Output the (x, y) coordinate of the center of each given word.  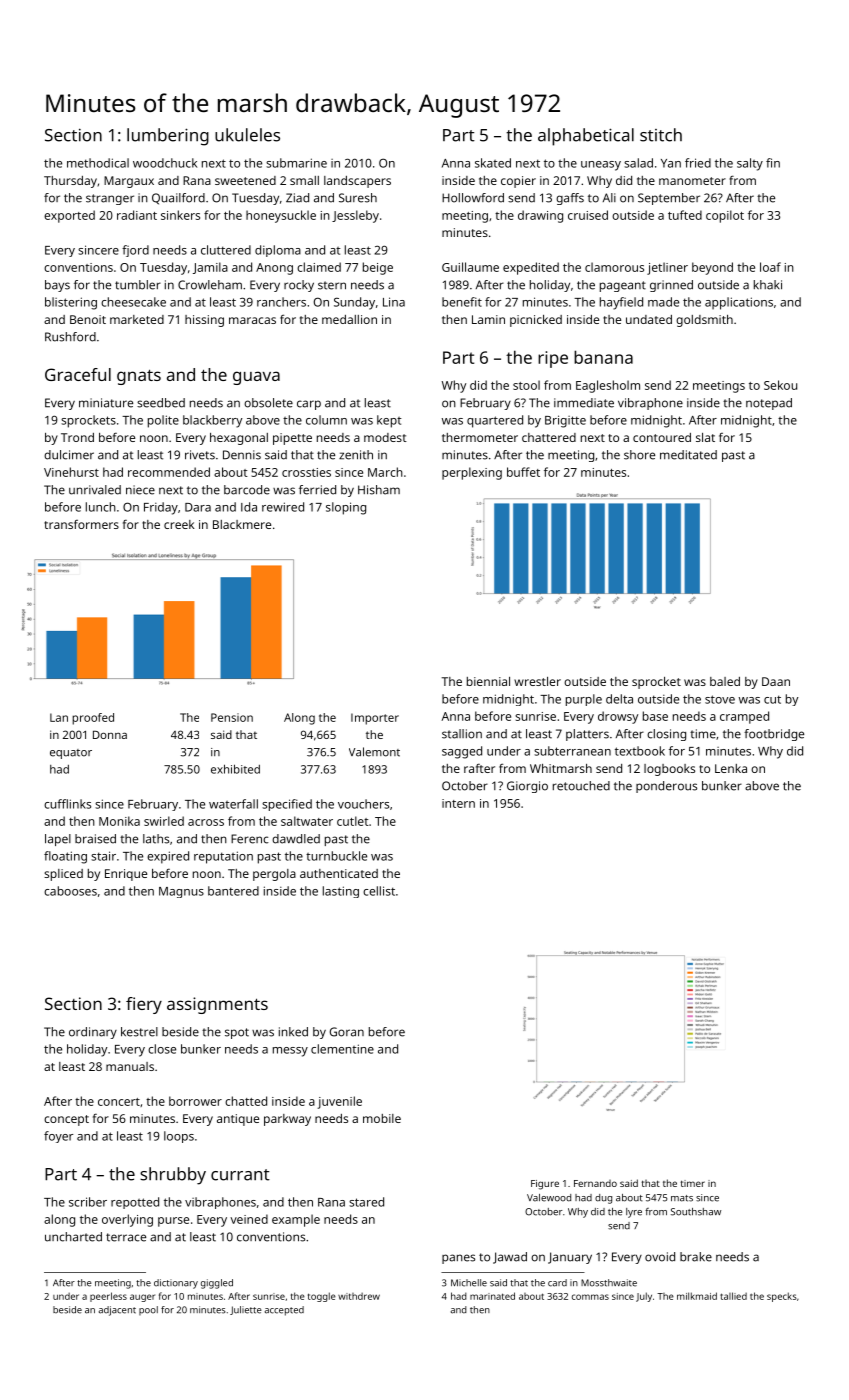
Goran (347, 1032)
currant (240, 1175)
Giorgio (527, 787)
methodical (98, 163)
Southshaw (696, 1212)
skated (493, 163)
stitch (661, 135)
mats (682, 1198)
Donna (110, 734)
